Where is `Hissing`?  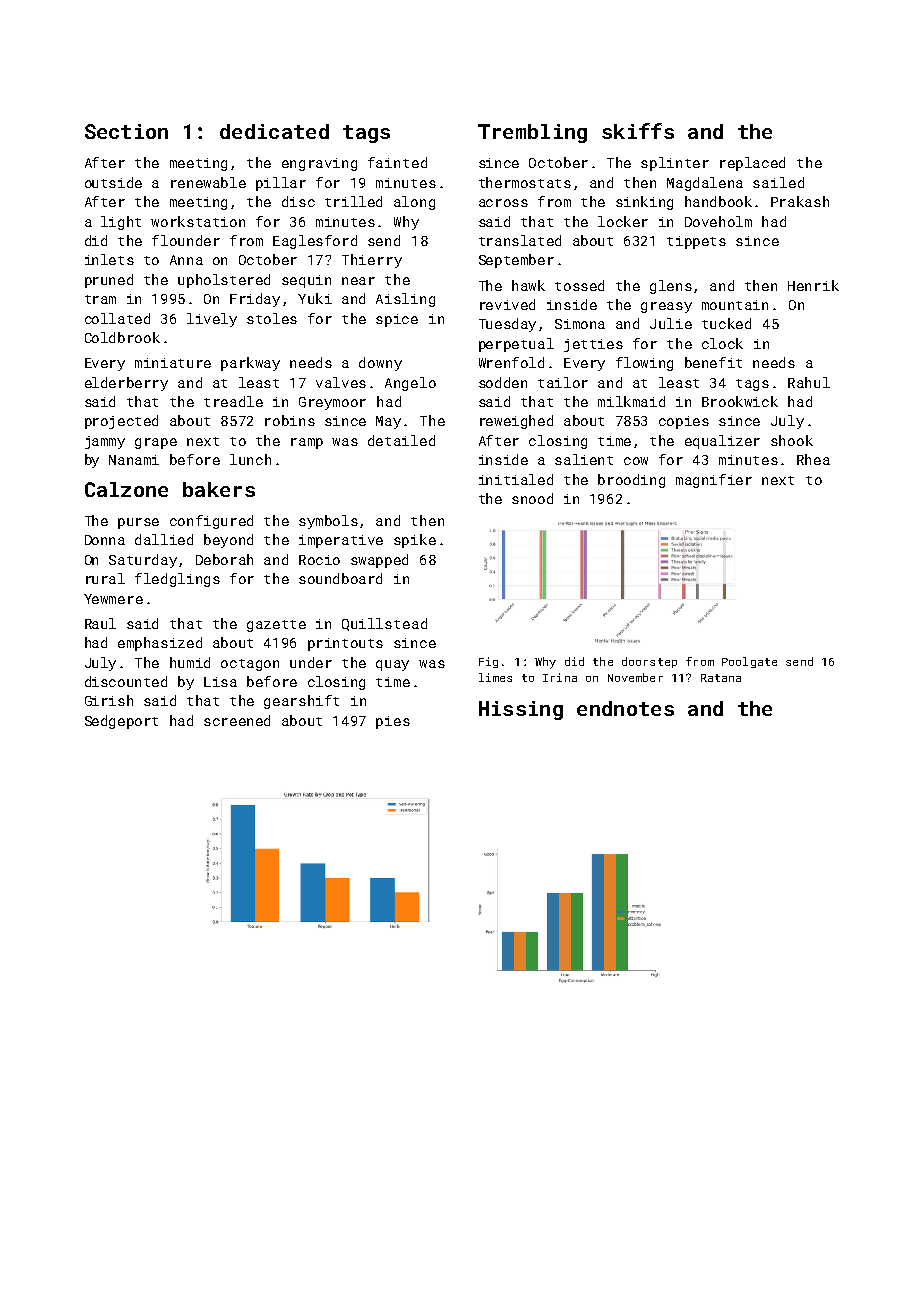
Hissing is located at coordinates (521, 710).
